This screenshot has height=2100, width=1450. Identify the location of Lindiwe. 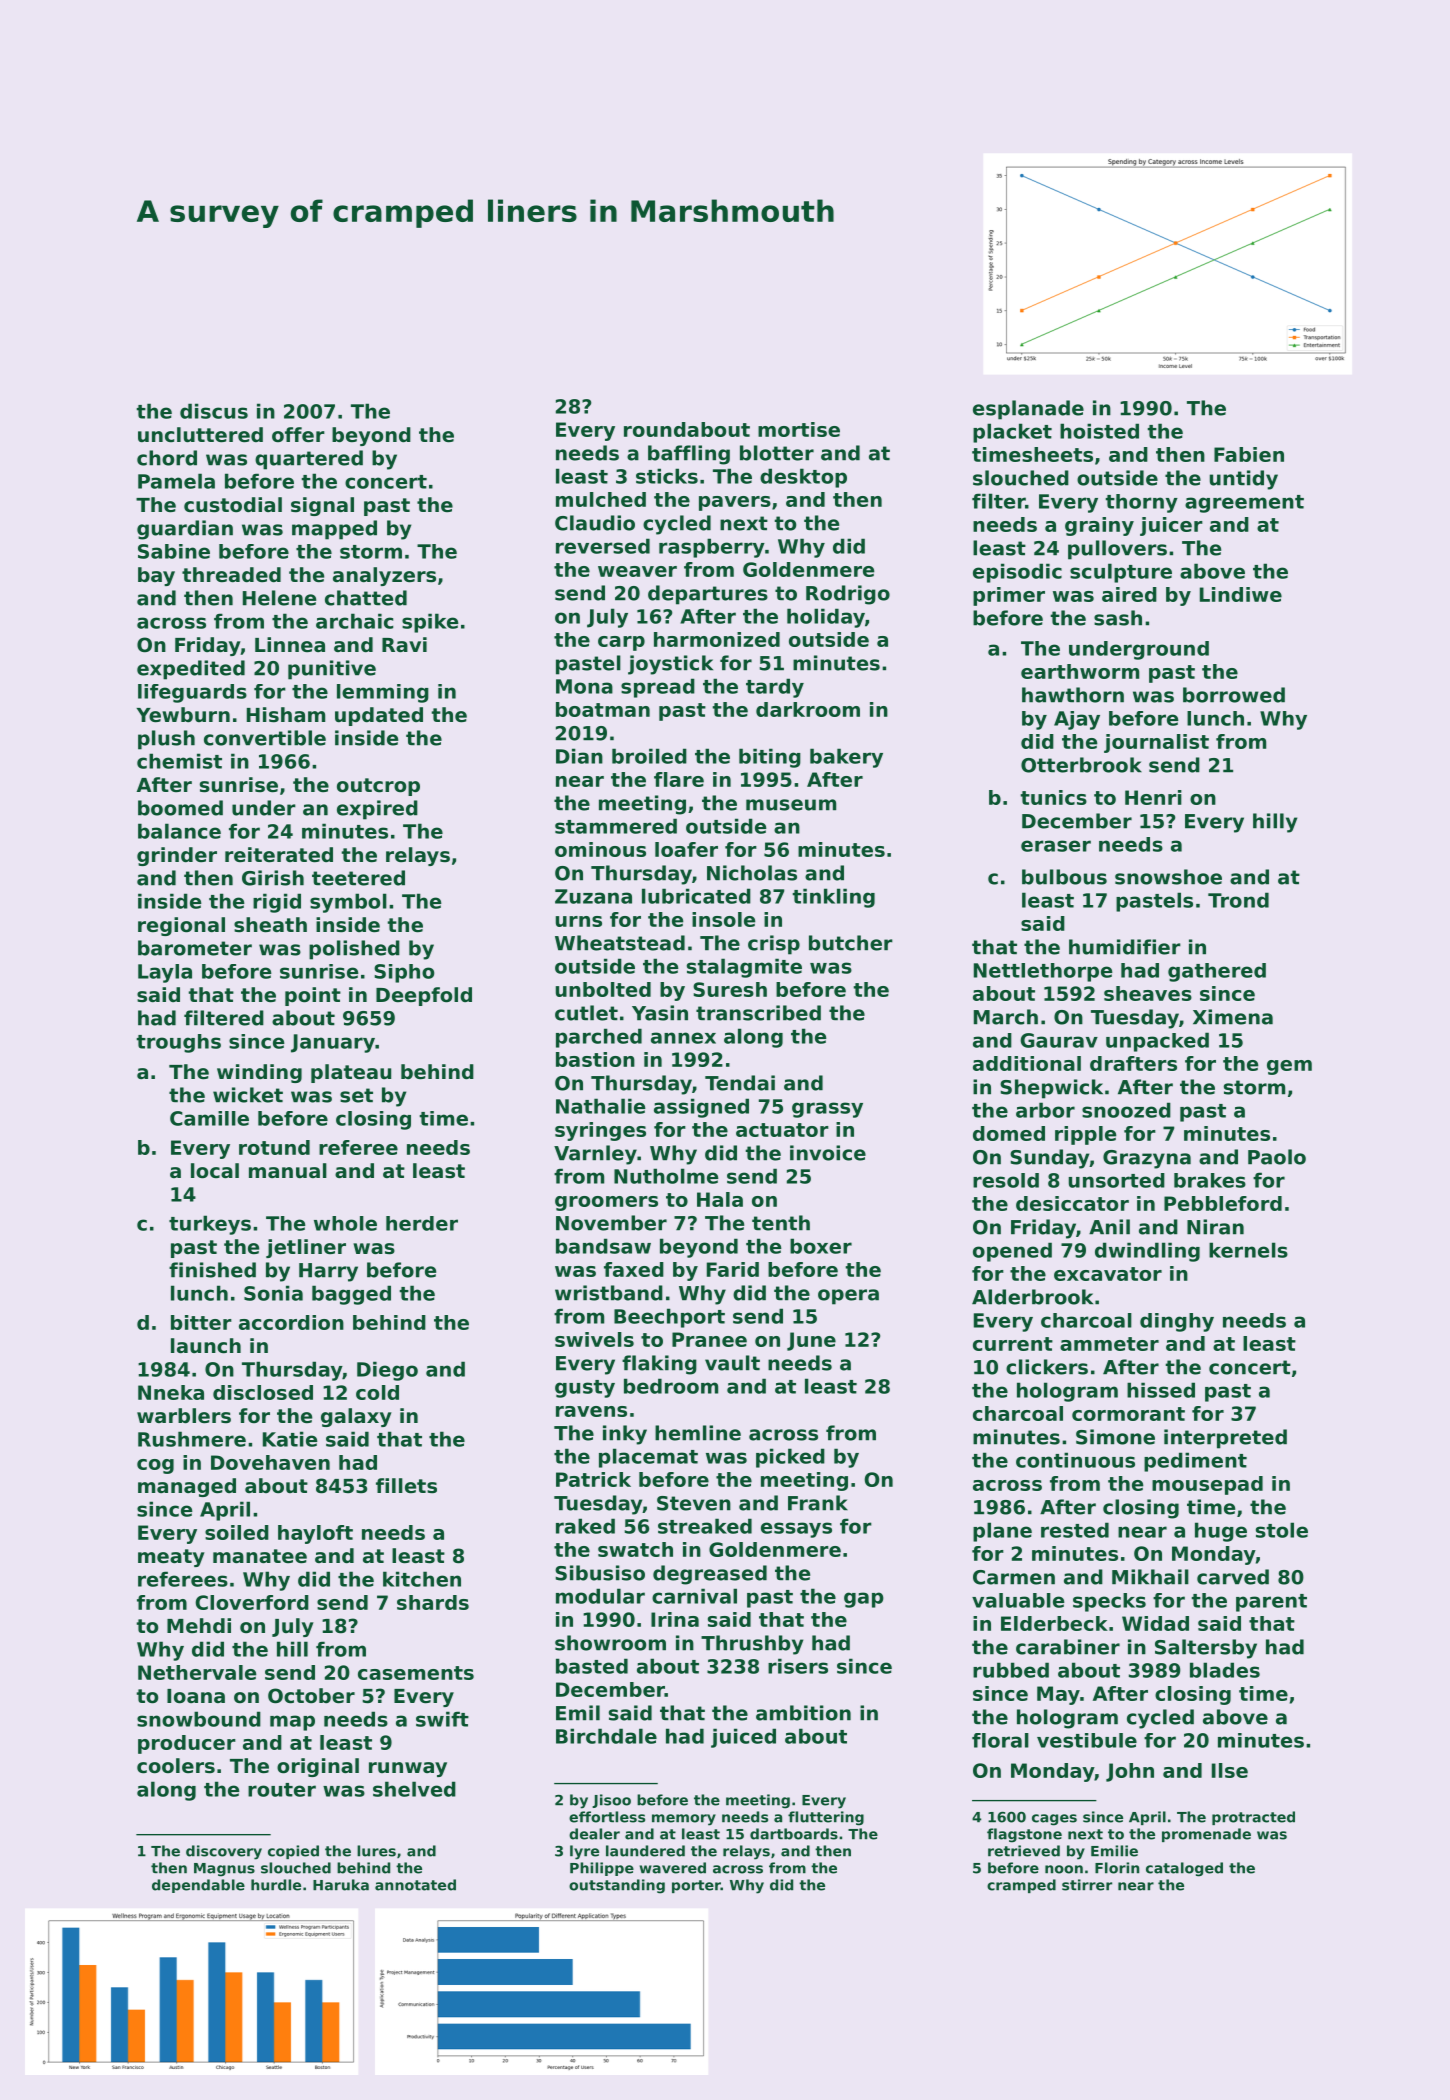
(1241, 594).
